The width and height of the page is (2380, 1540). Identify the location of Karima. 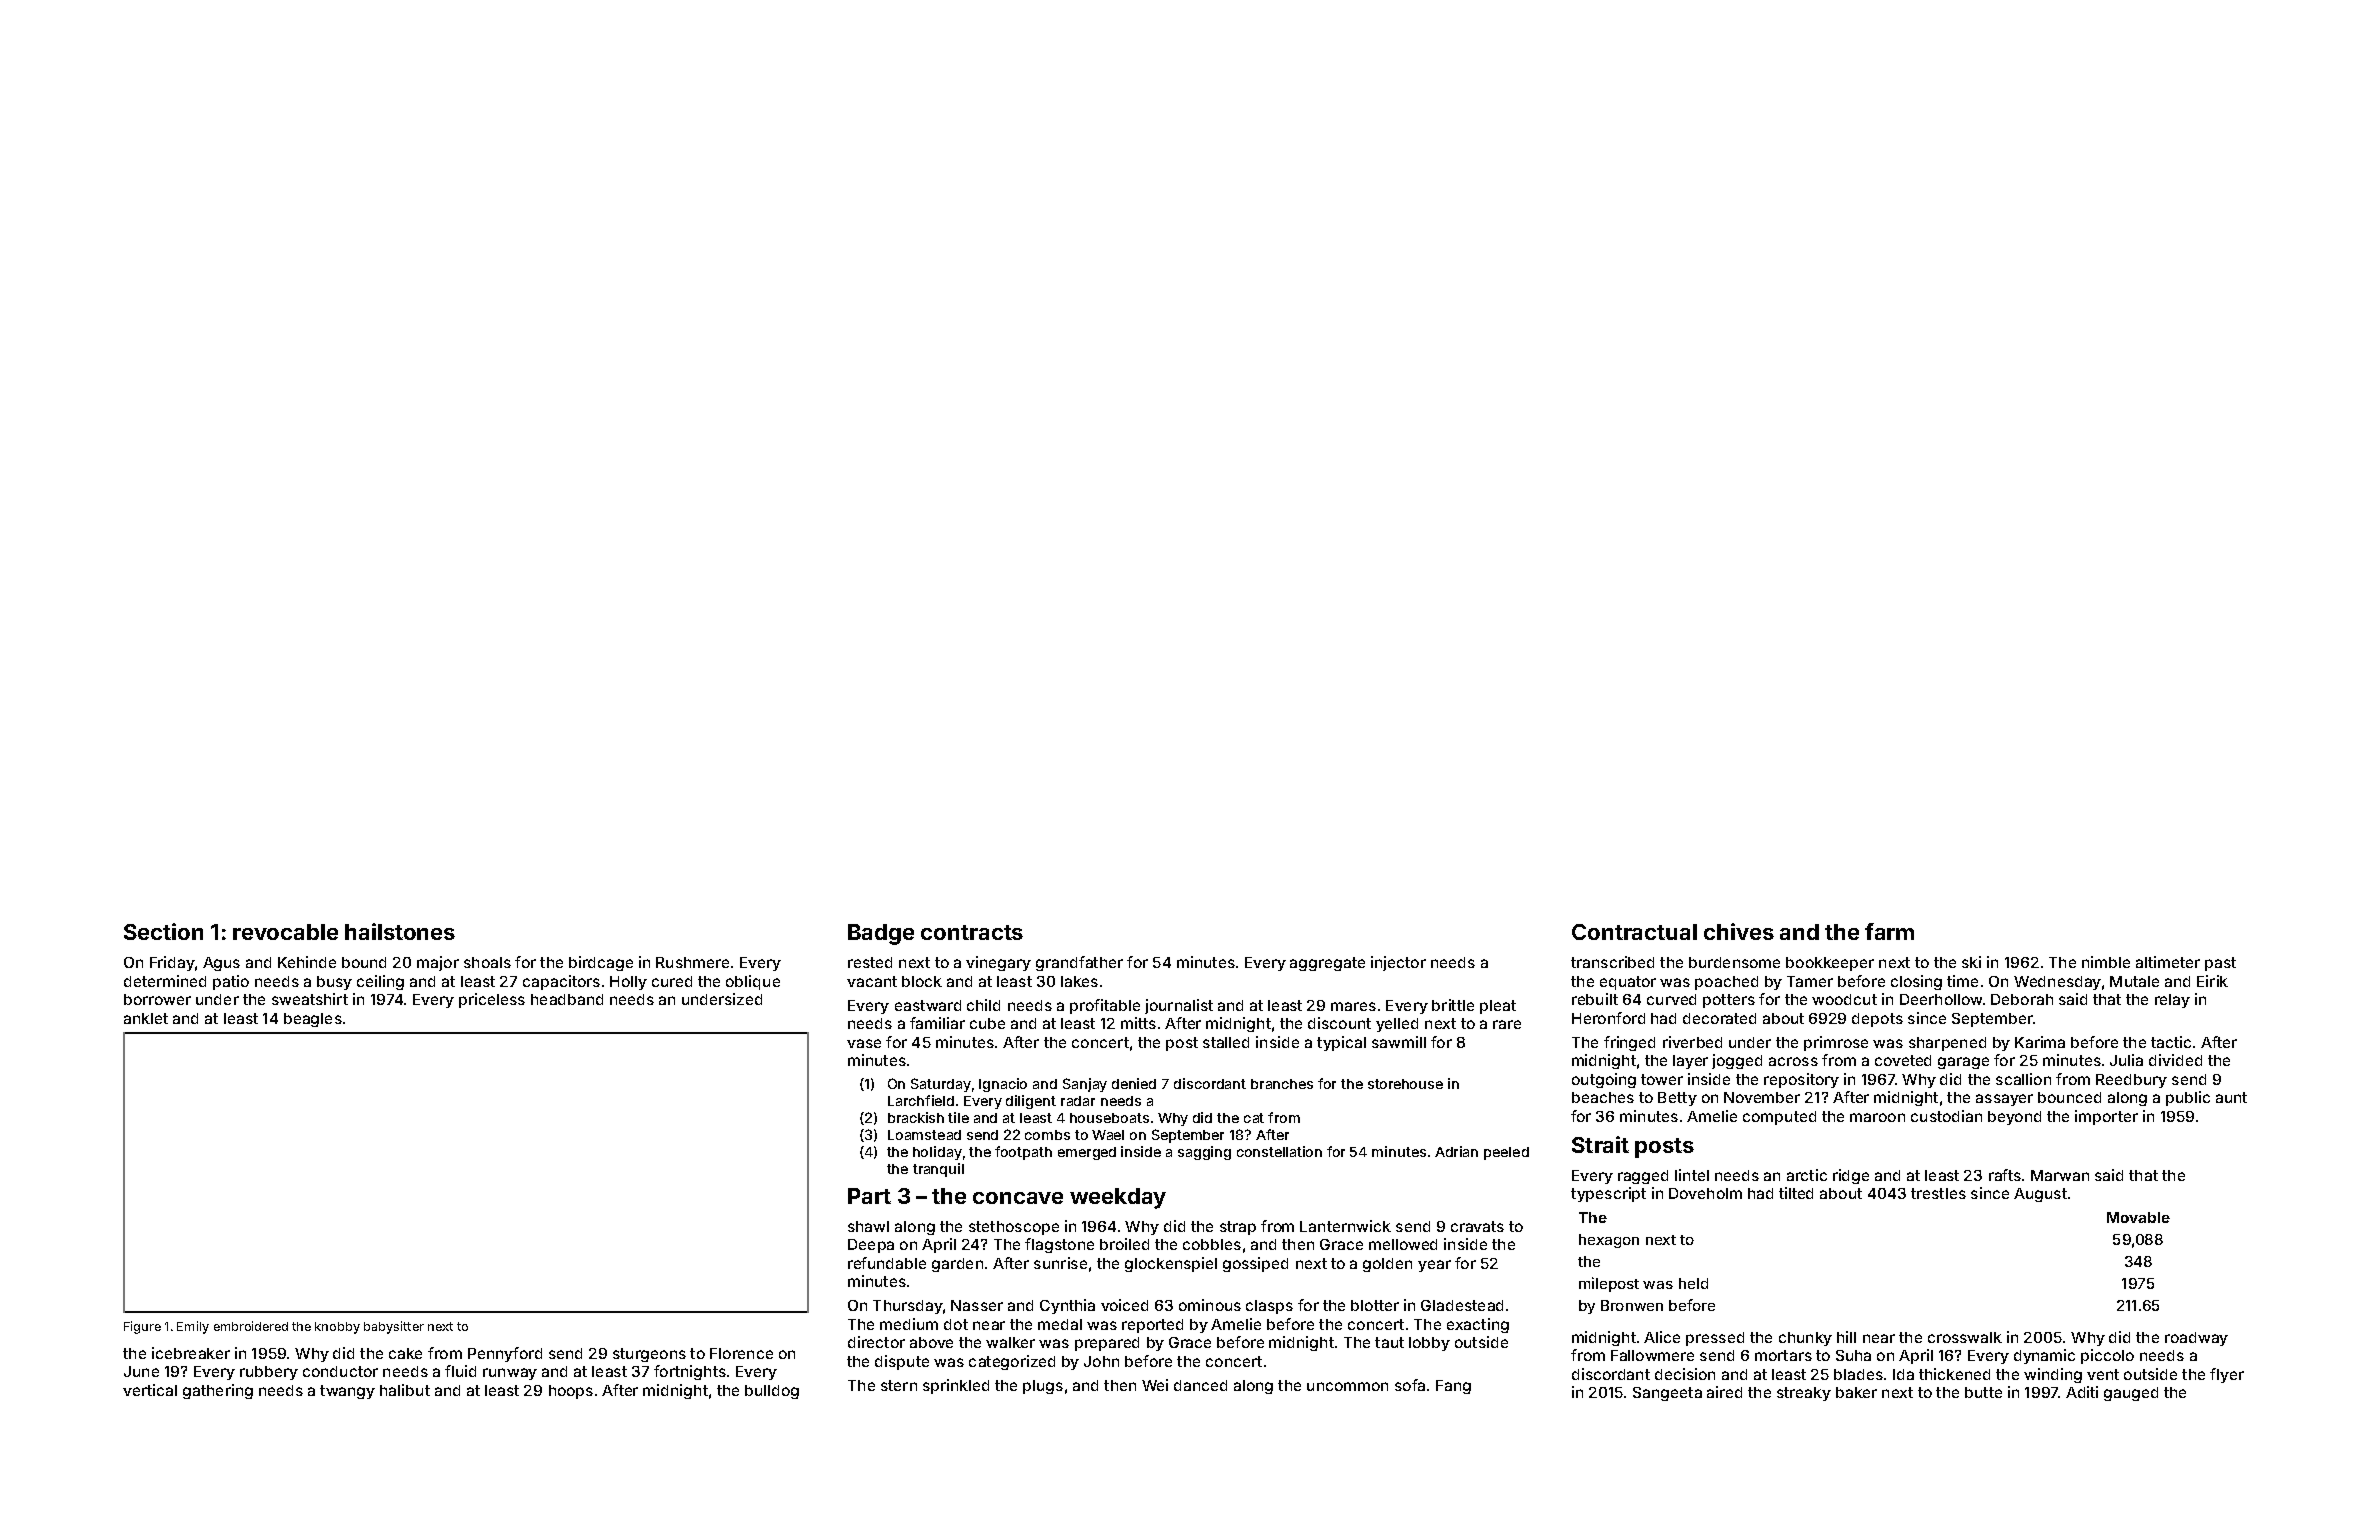
(2040, 1042).
